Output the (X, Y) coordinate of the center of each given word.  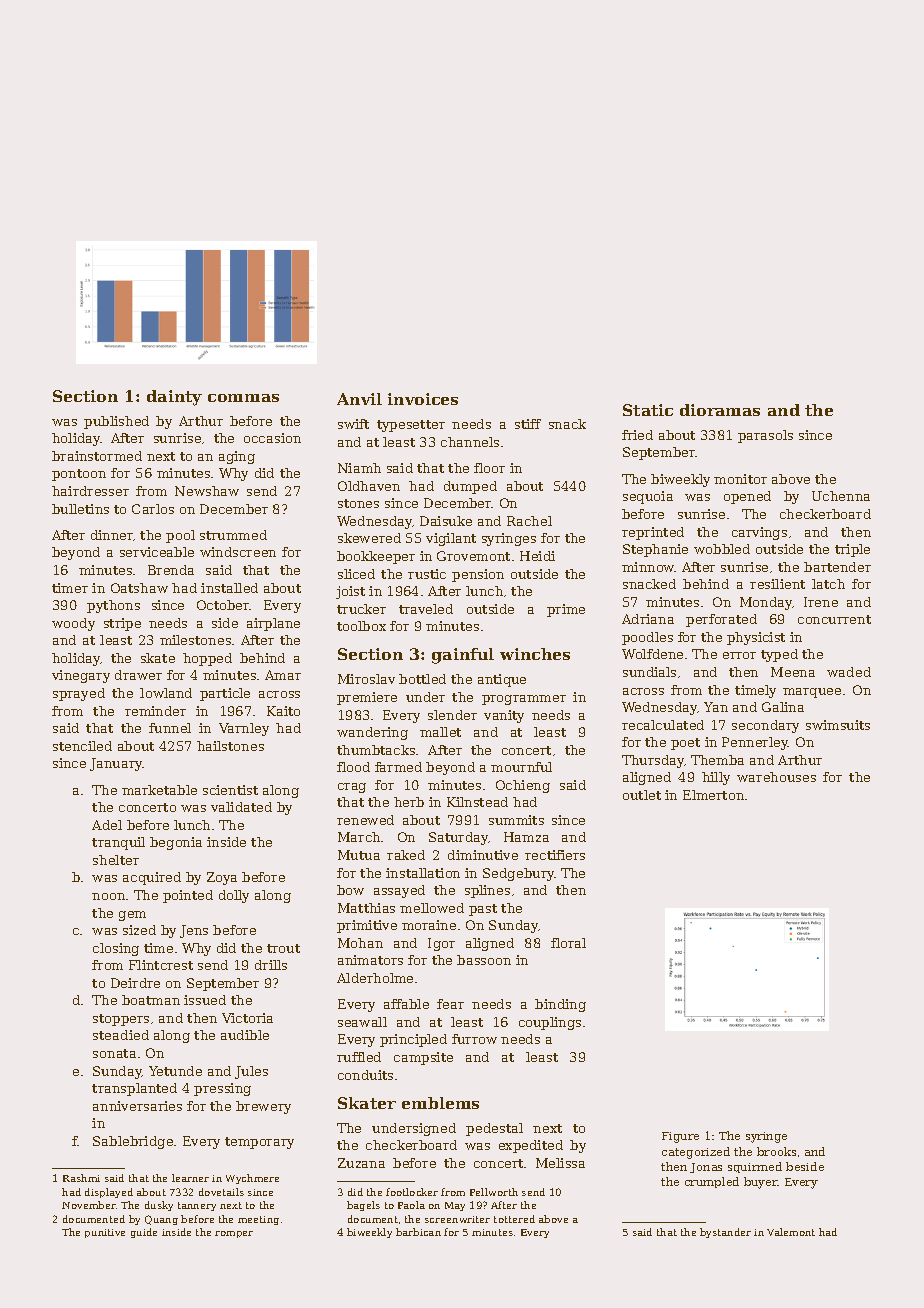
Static (648, 410)
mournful (521, 767)
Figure (680, 1137)
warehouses (776, 777)
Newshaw (207, 491)
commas (243, 398)
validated (241, 807)
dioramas (720, 410)
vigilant (451, 539)
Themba (717, 760)
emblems (440, 1103)
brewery (263, 1107)
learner (190, 1178)
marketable (159, 790)
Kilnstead (477, 802)
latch (828, 584)
